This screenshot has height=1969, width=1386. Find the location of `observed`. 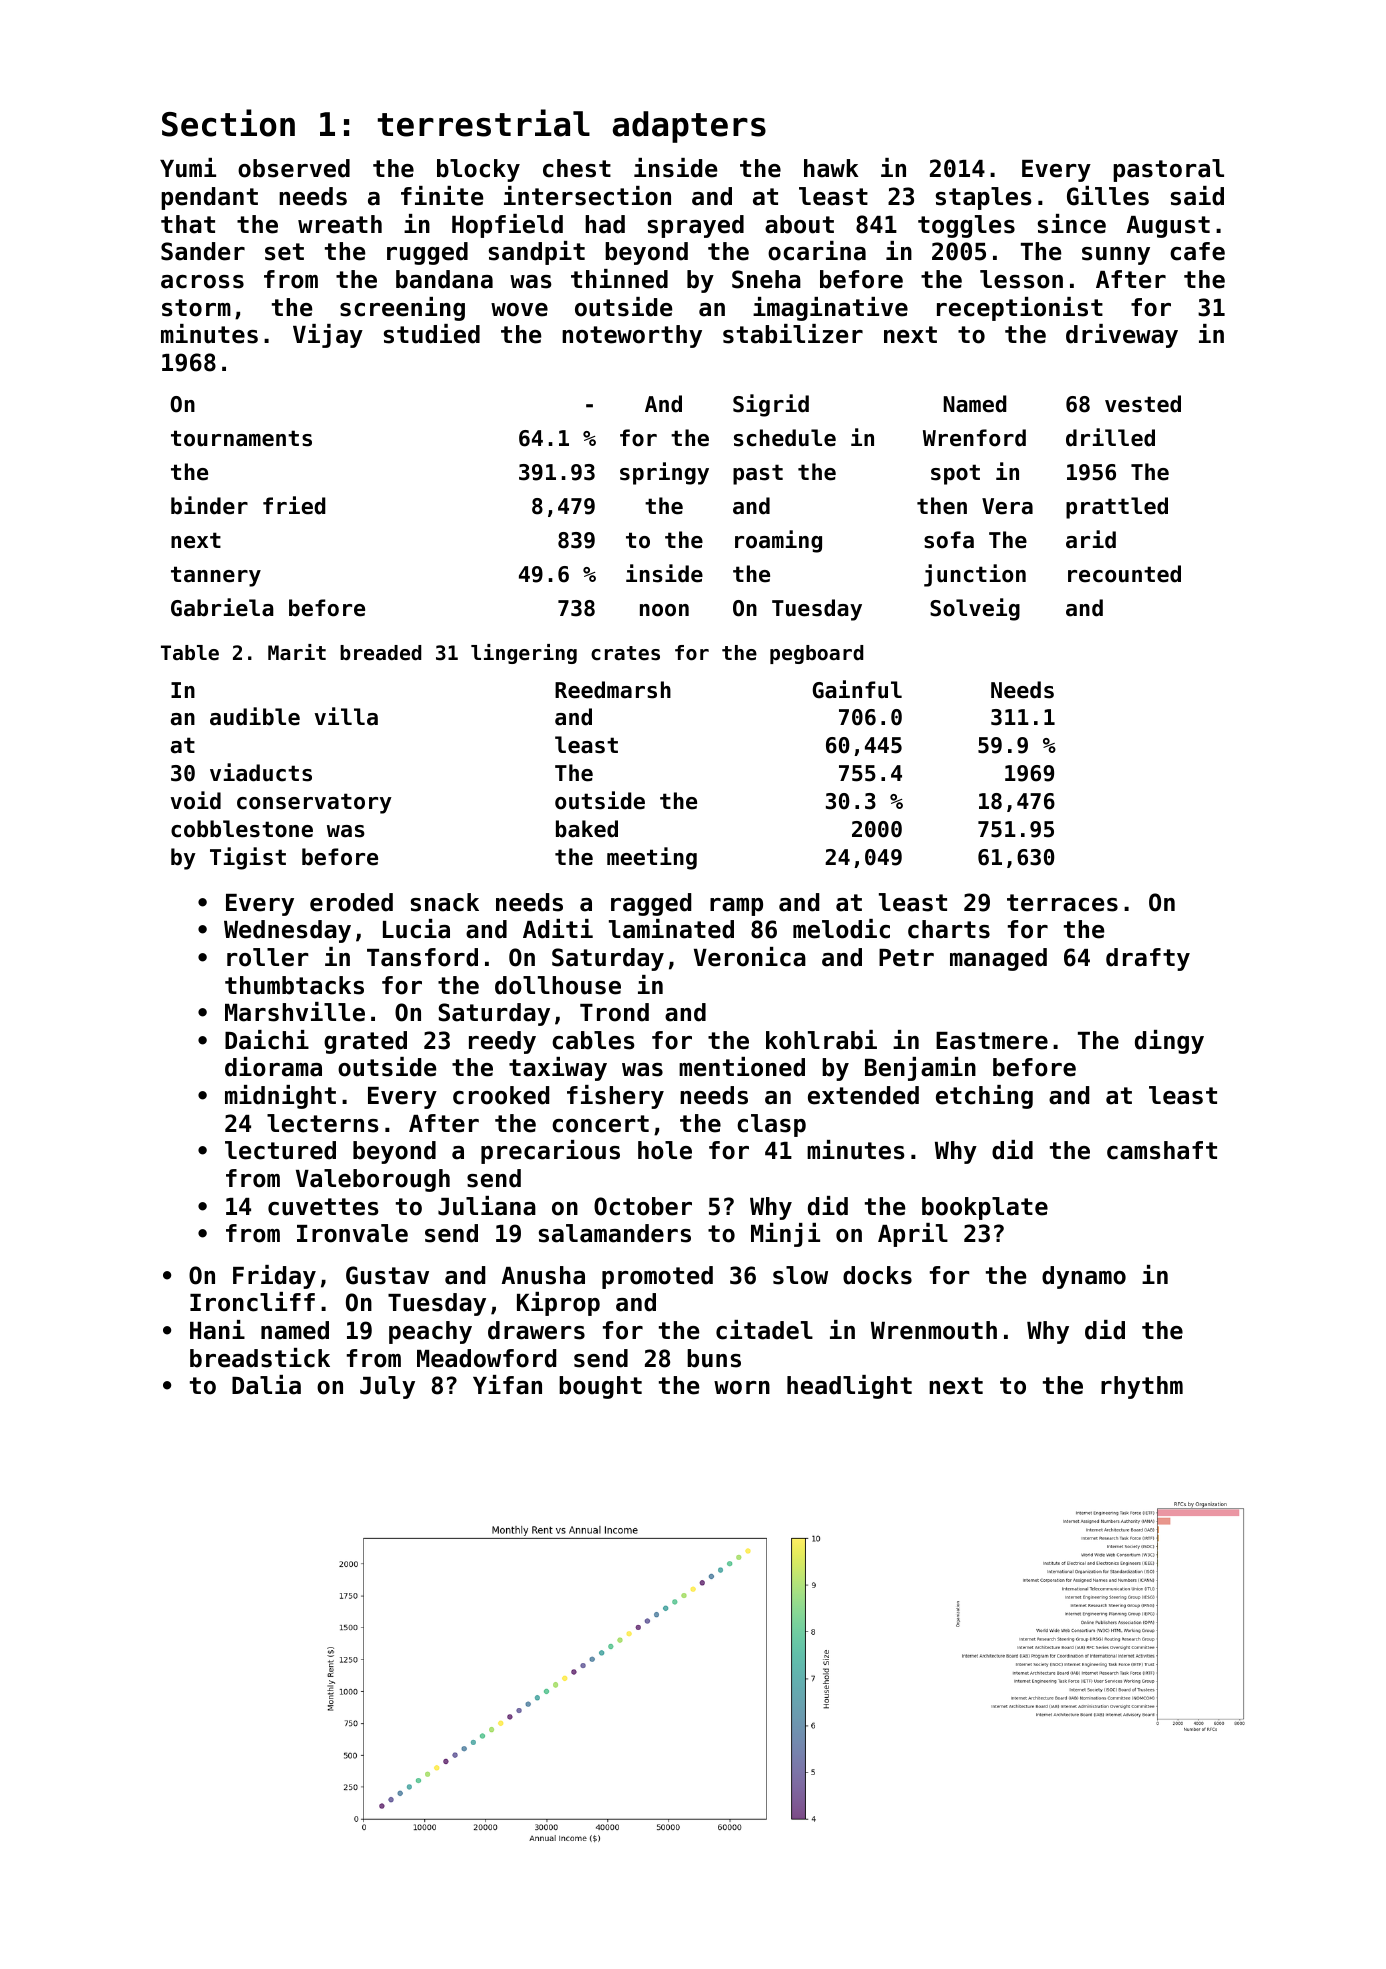

observed is located at coordinates (294, 168).
